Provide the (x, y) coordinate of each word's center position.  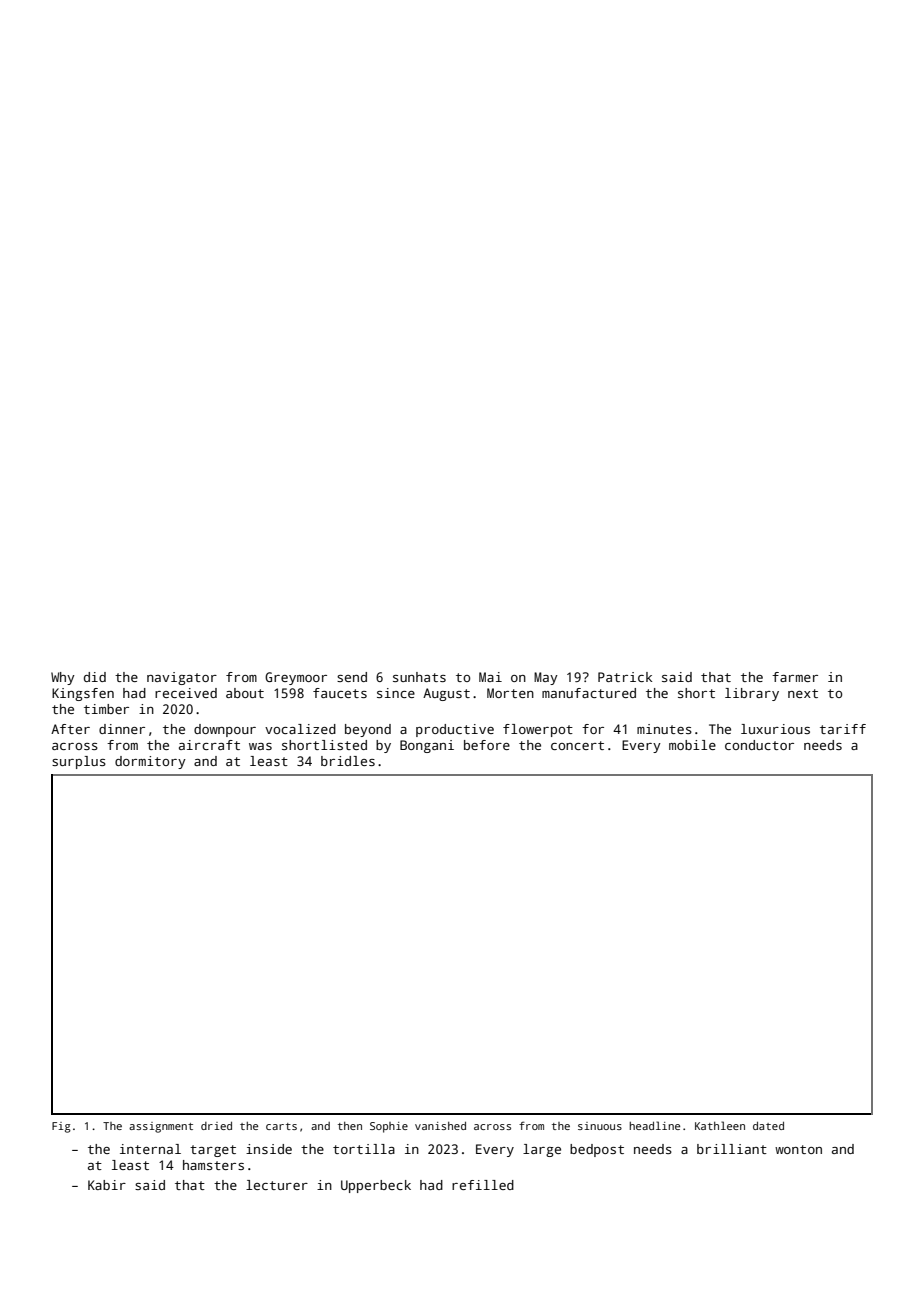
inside (269, 1149)
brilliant (732, 1149)
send (352, 677)
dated (768, 1126)
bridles (348, 761)
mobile (692, 745)
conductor (759, 745)
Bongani (427, 746)
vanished (440, 1126)
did (95, 677)
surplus (79, 762)
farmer (795, 677)
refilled (483, 1185)
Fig (61, 1127)
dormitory (150, 762)
